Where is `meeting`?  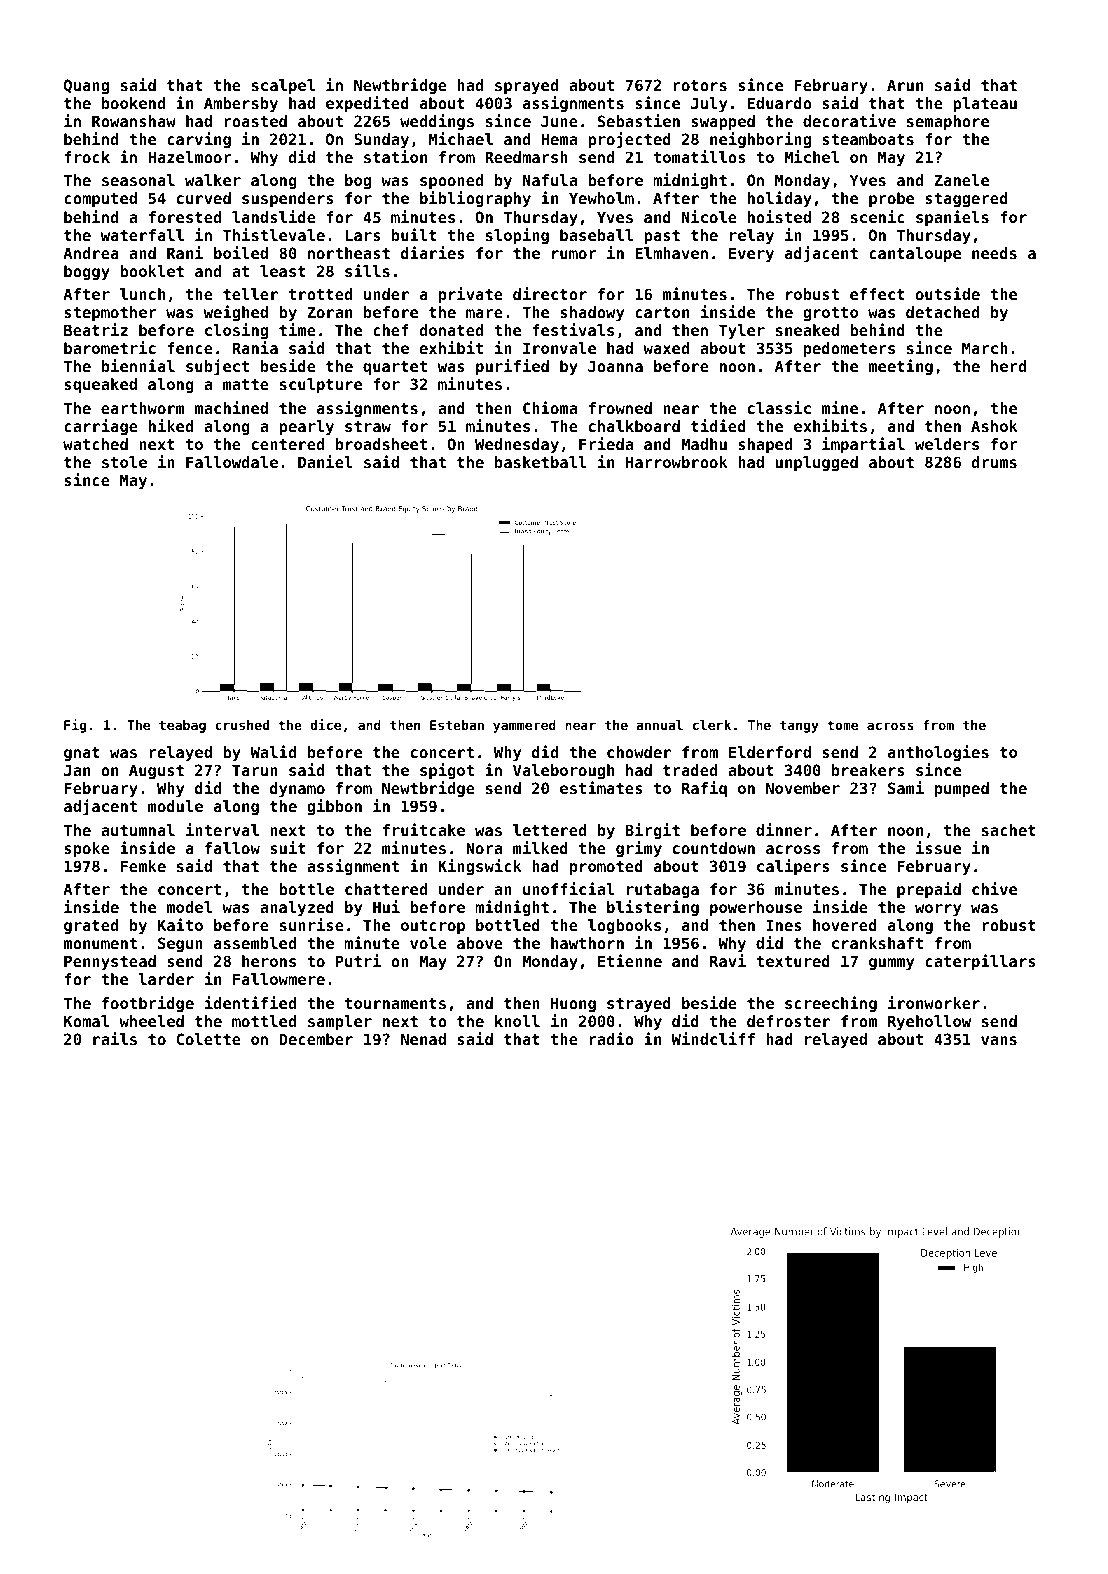
meeting is located at coordinates (901, 367).
